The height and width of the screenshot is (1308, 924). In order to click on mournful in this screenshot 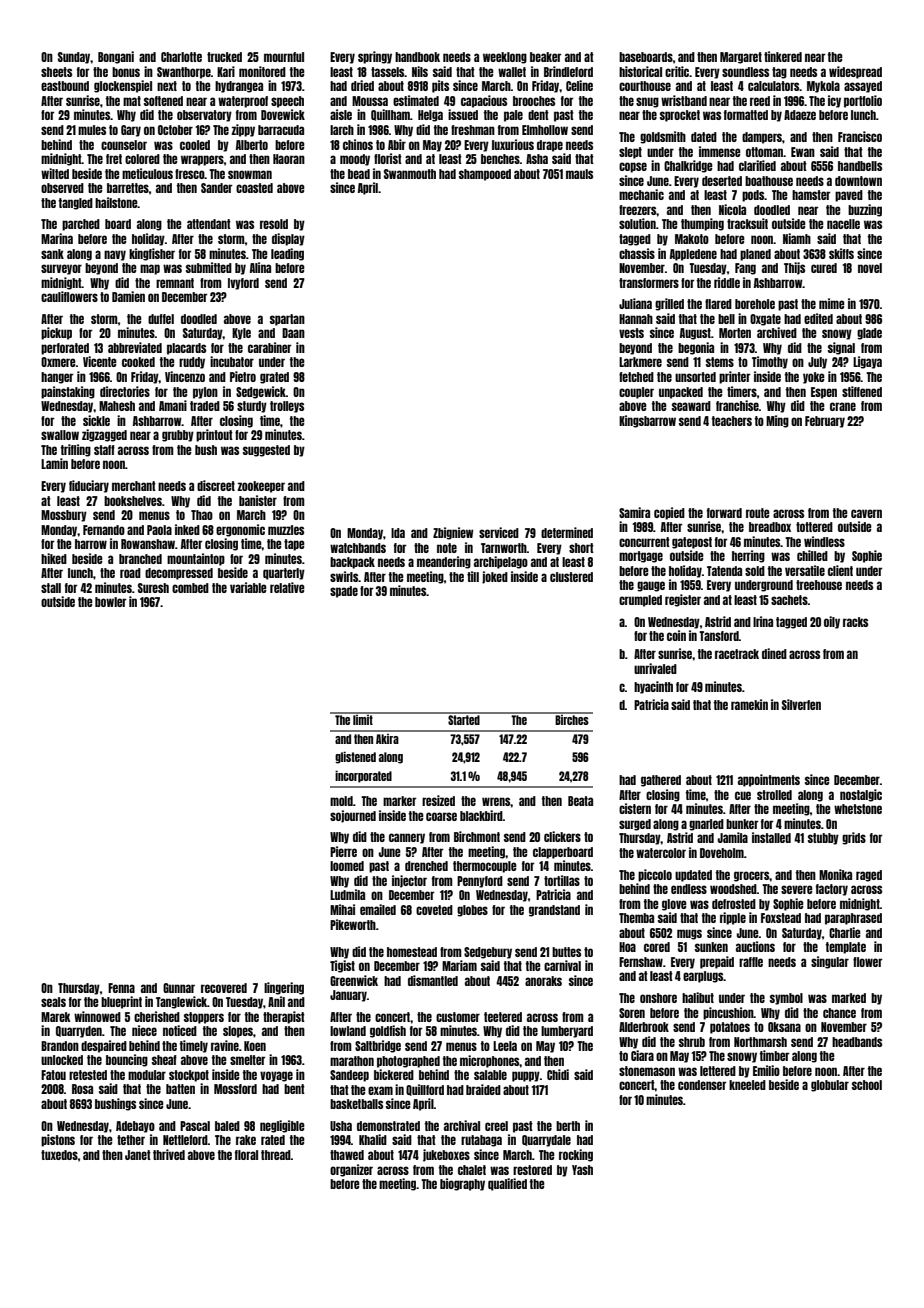, I will do `click(284, 57)`.
